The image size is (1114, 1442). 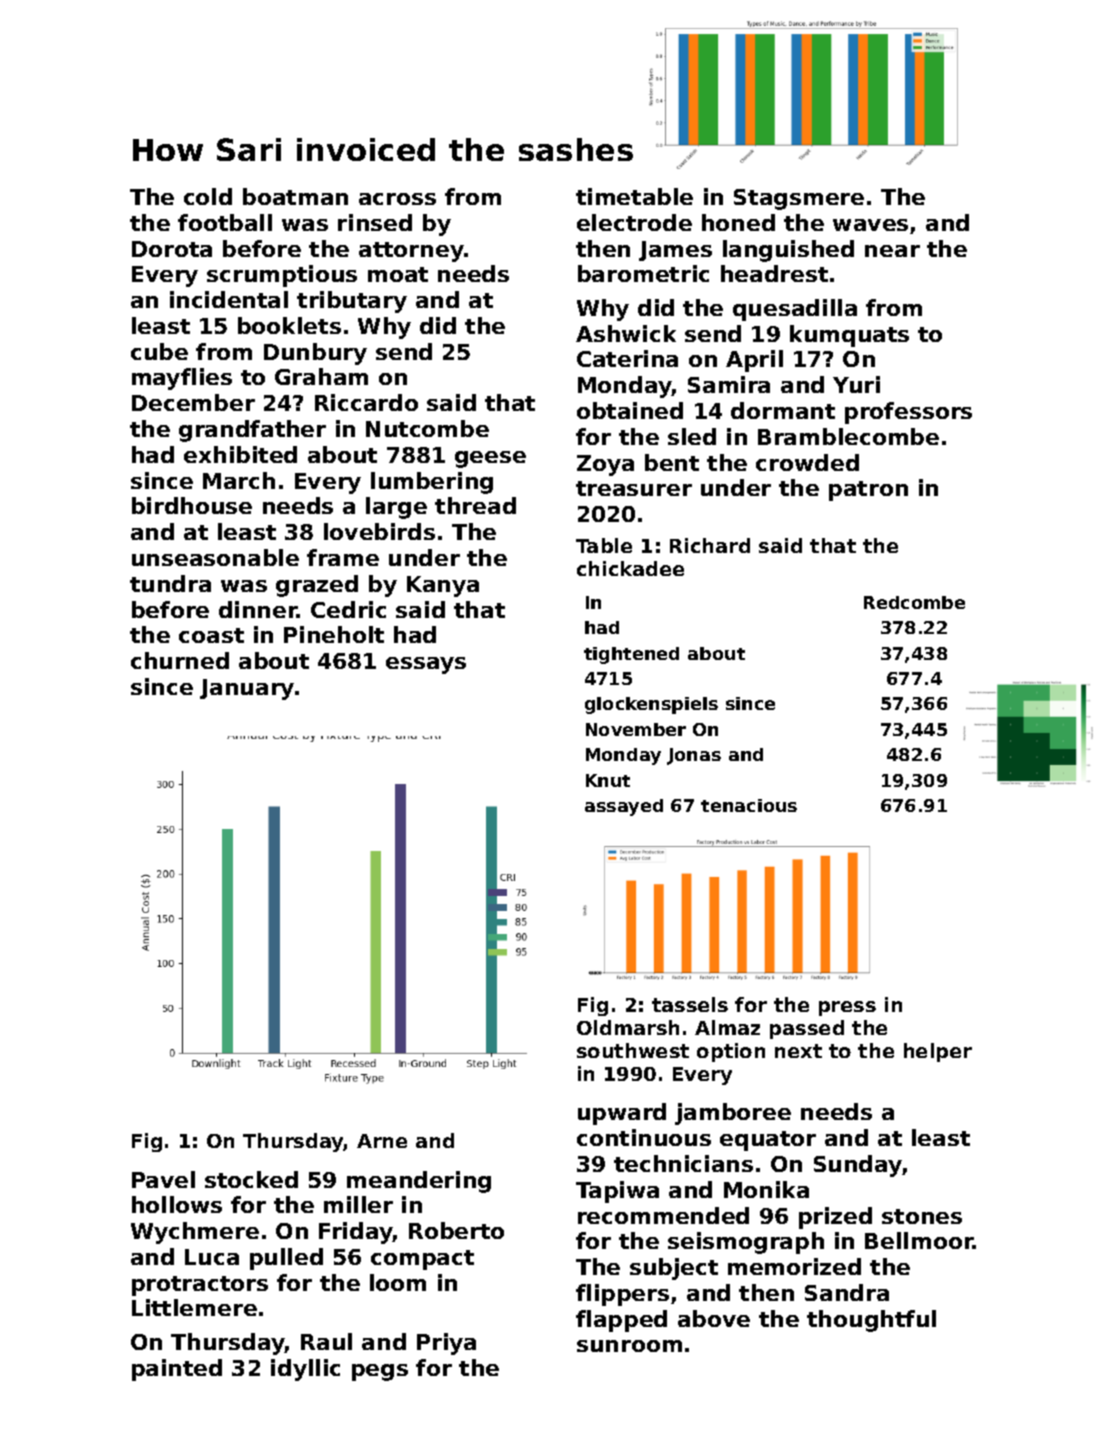 I want to click on sunroom, so click(x=629, y=1346).
